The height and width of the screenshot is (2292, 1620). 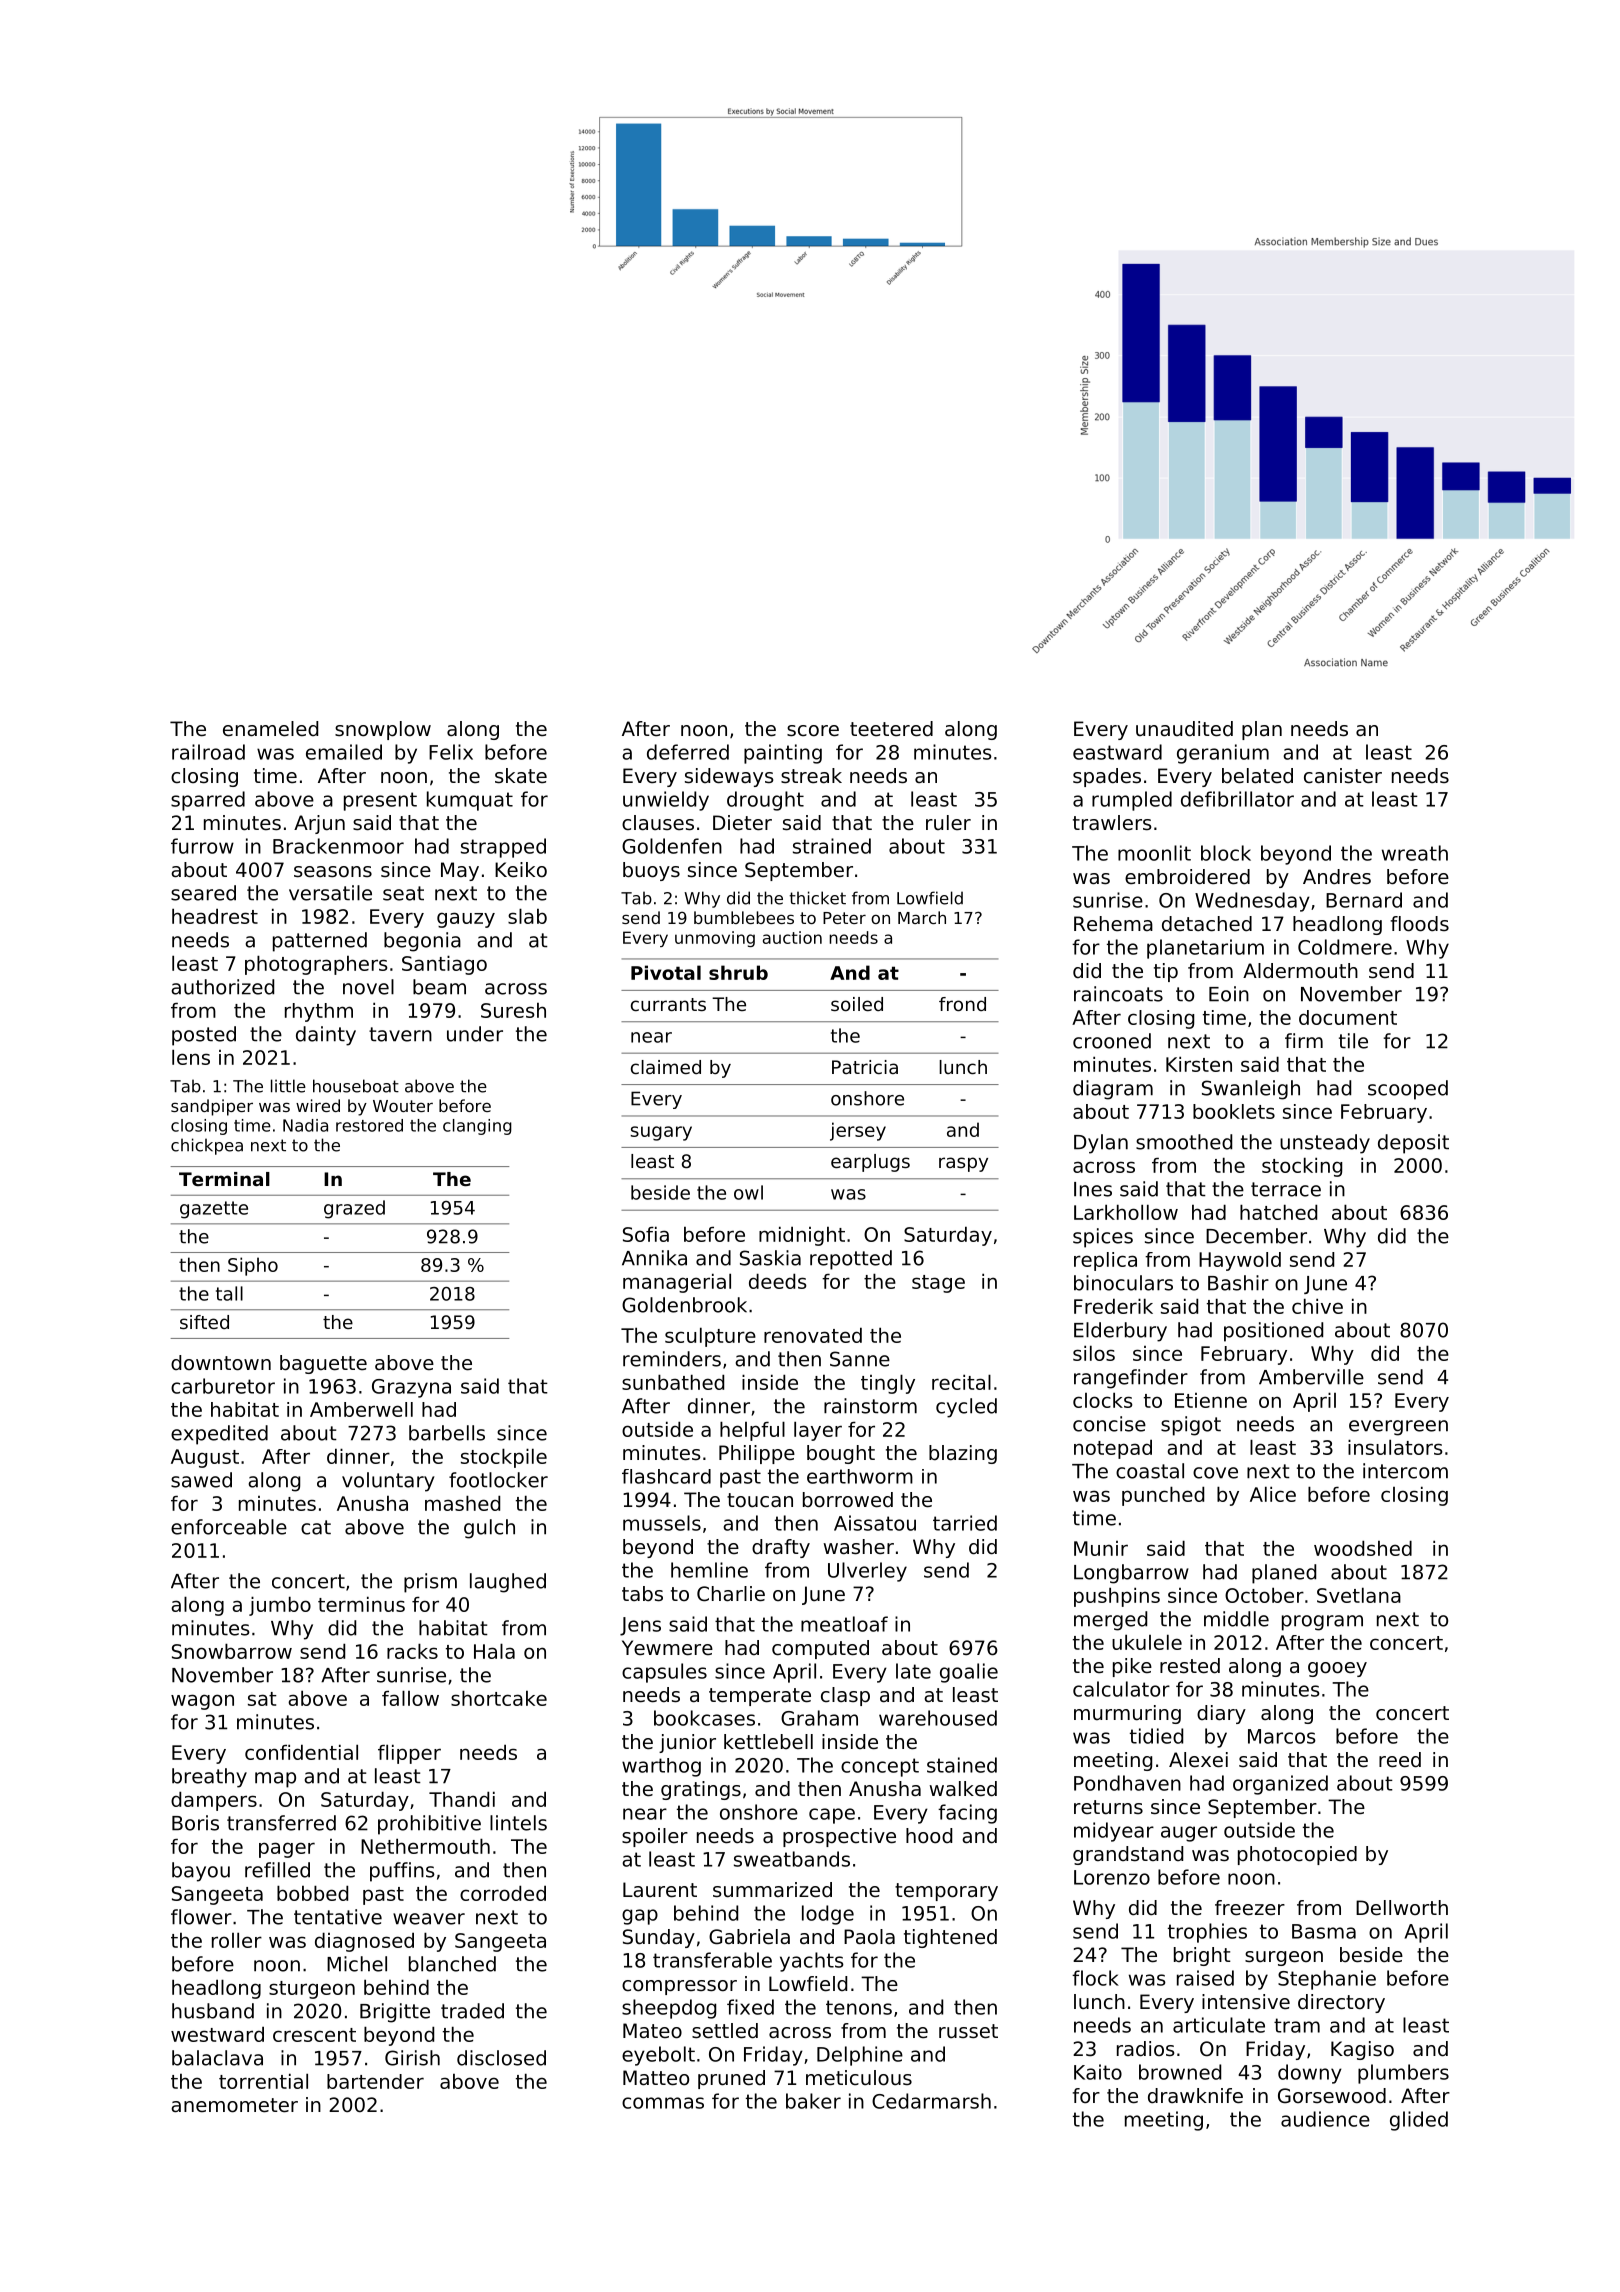 I want to click on score, so click(x=813, y=731).
